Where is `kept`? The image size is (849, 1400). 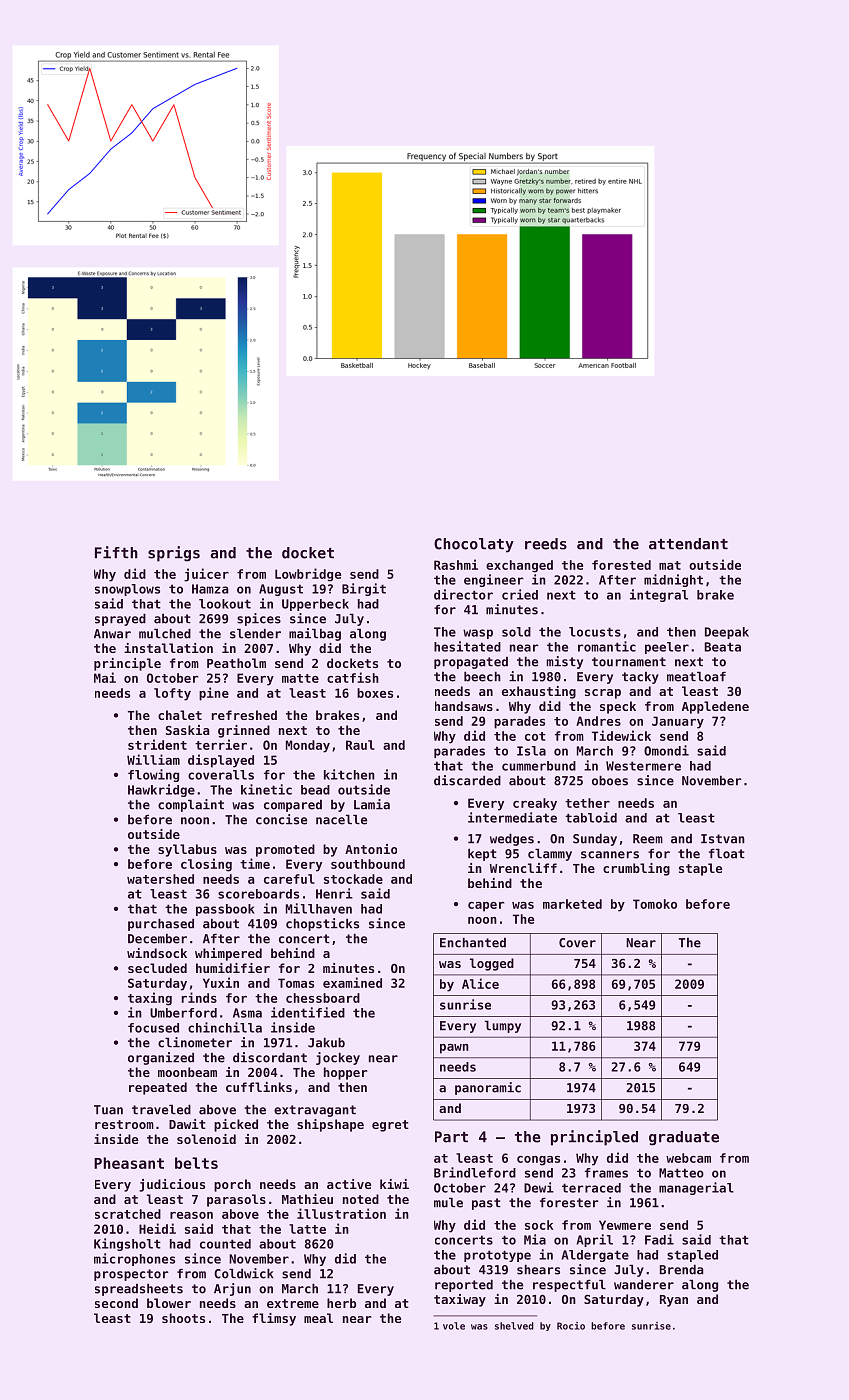
kept is located at coordinates (482, 854).
